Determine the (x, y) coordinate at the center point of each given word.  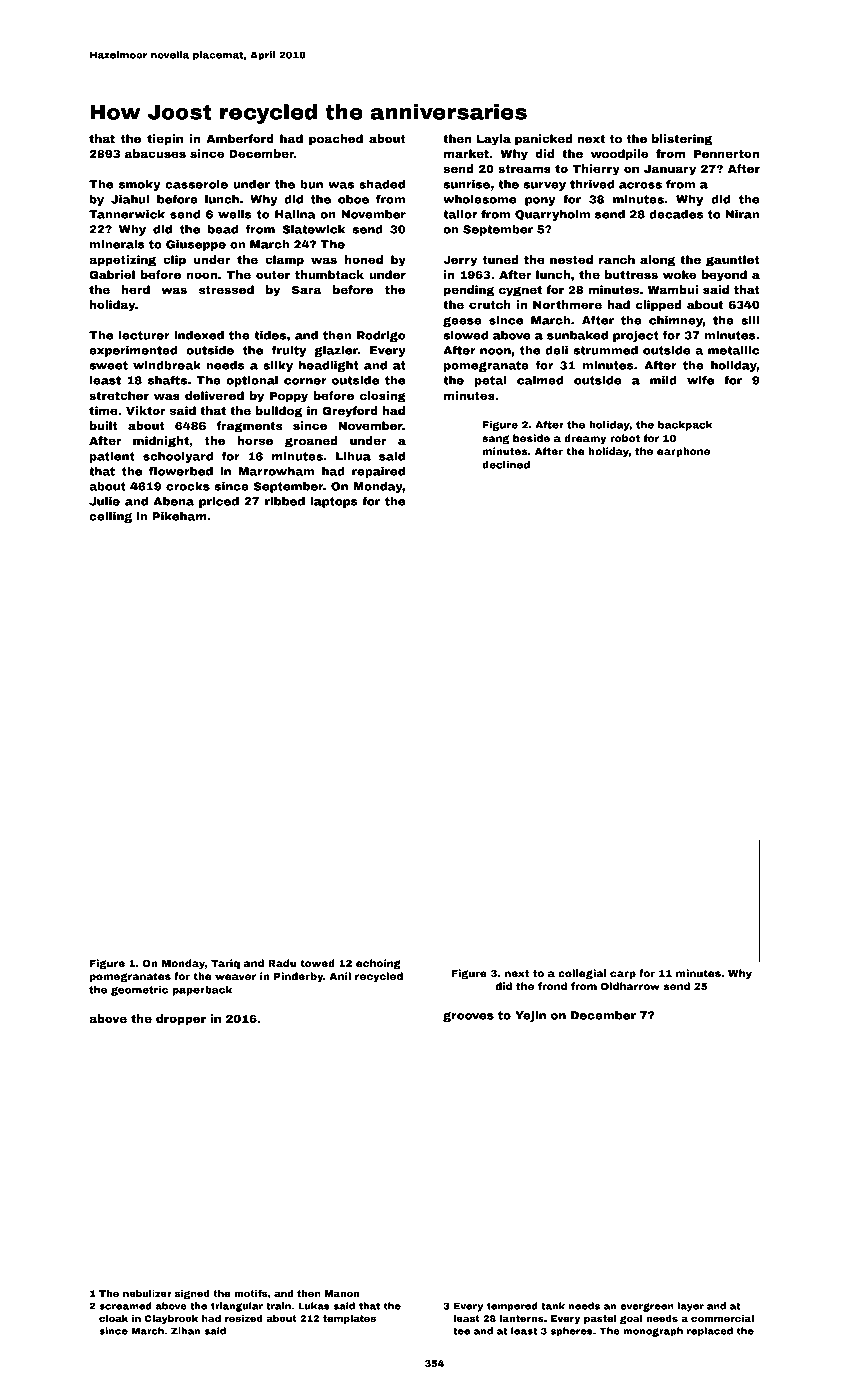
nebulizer (147, 1293)
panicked (544, 140)
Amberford (240, 138)
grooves (468, 1017)
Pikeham (179, 516)
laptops (334, 502)
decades (676, 214)
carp (623, 975)
